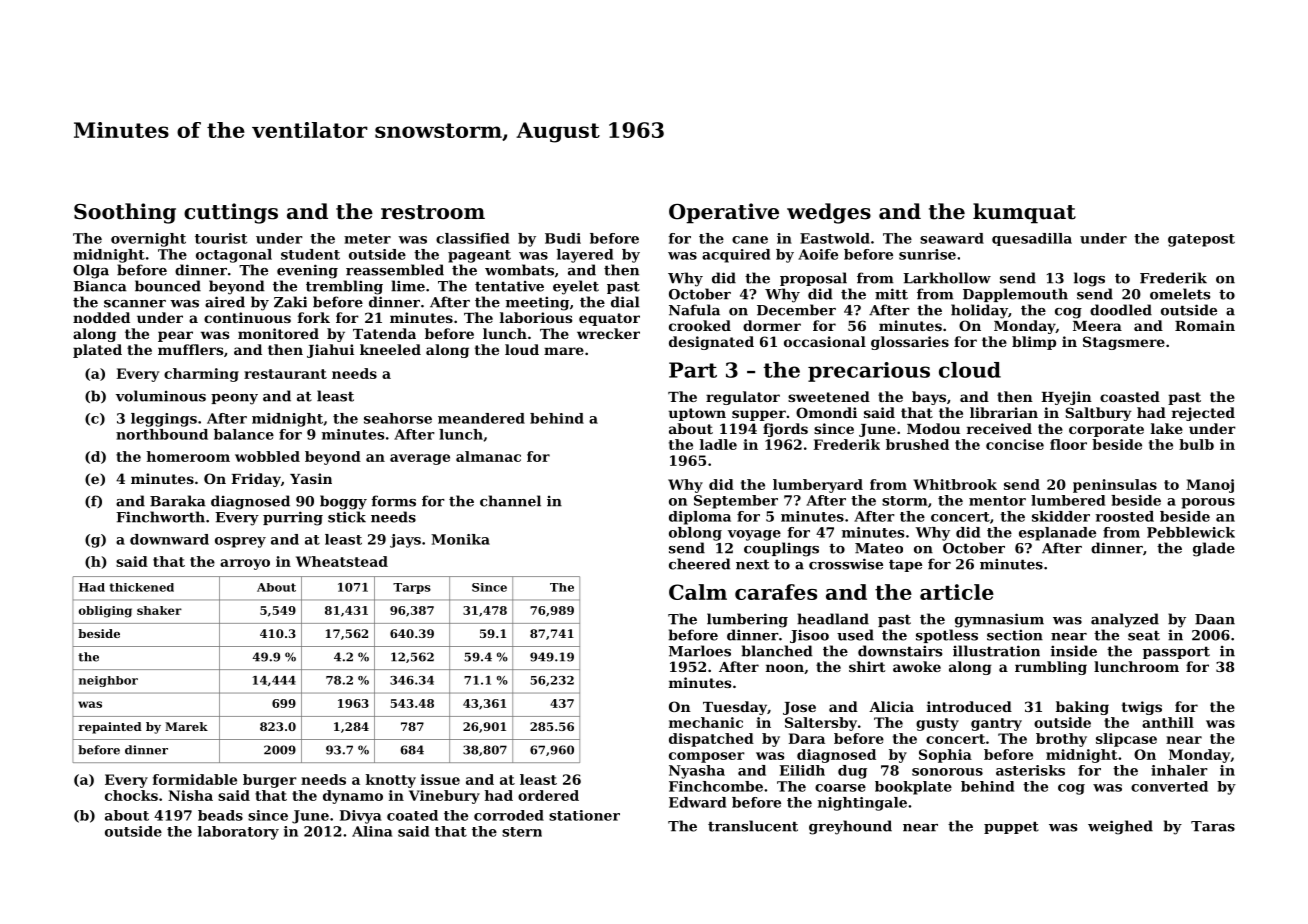 The image size is (1308, 924). What do you see at coordinates (1024, 213) in the screenshot?
I see `kumquat` at bounding box center [1024, 213].
